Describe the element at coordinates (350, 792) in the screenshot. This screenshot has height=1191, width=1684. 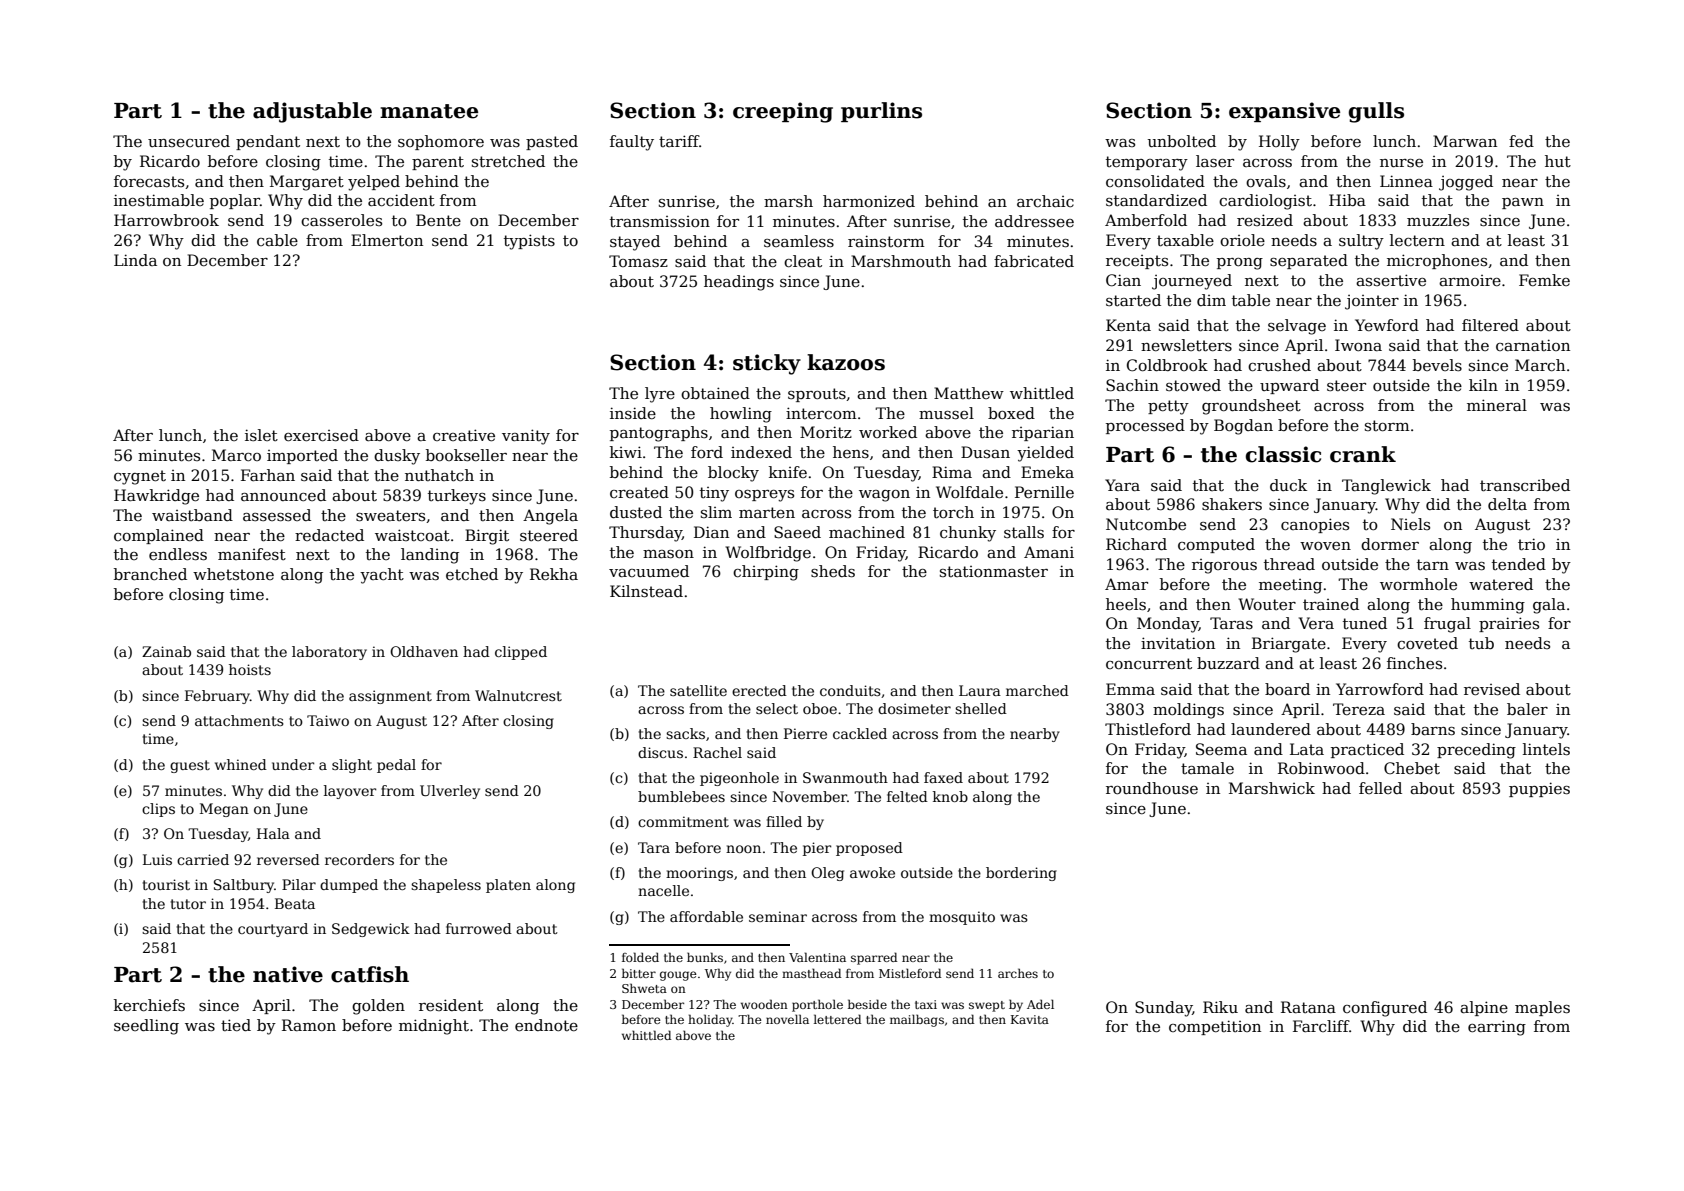
I see `layover` at that location.
